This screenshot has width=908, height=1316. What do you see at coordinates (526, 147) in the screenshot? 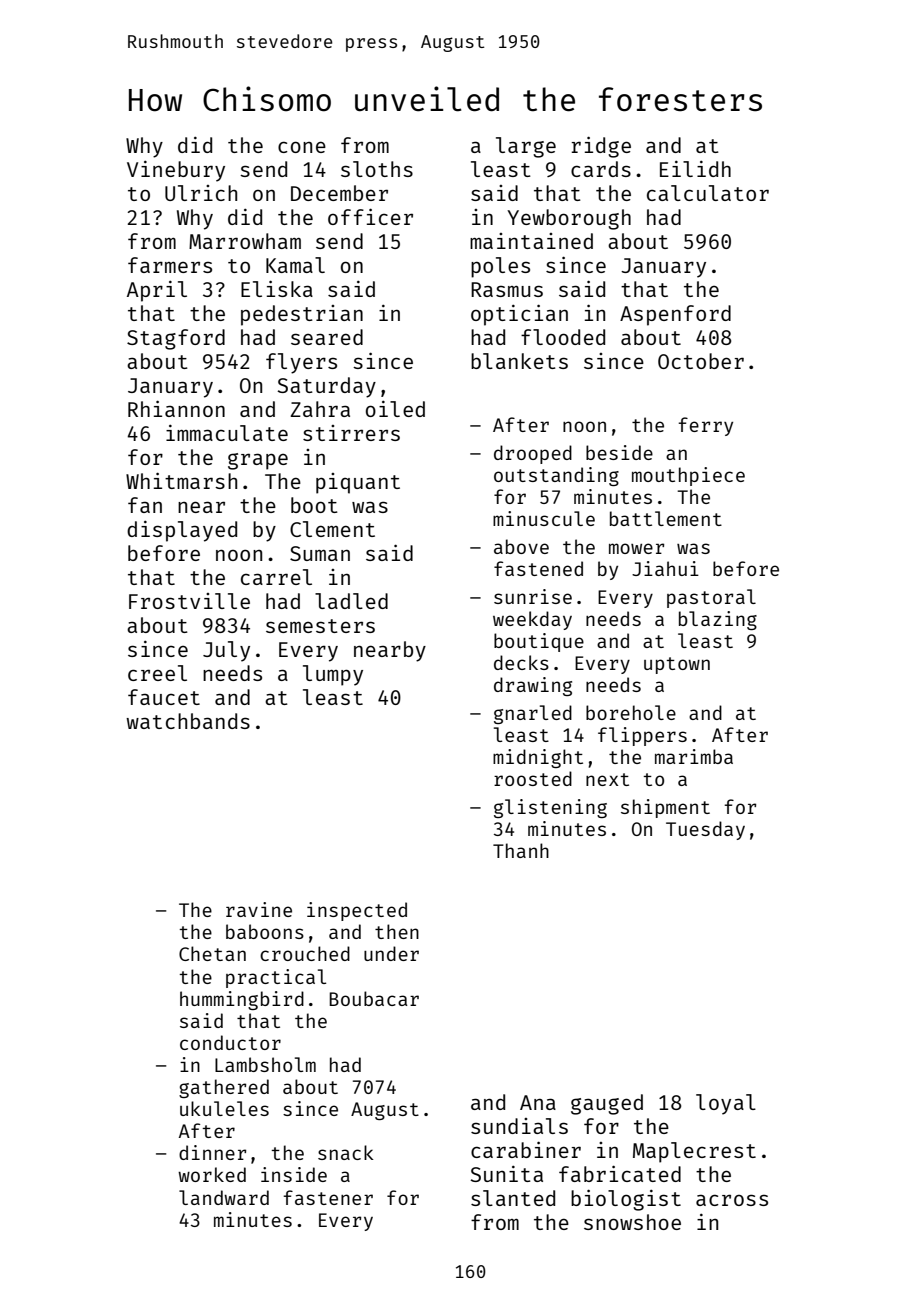
I see `large` at bounding box center [526, 147].
